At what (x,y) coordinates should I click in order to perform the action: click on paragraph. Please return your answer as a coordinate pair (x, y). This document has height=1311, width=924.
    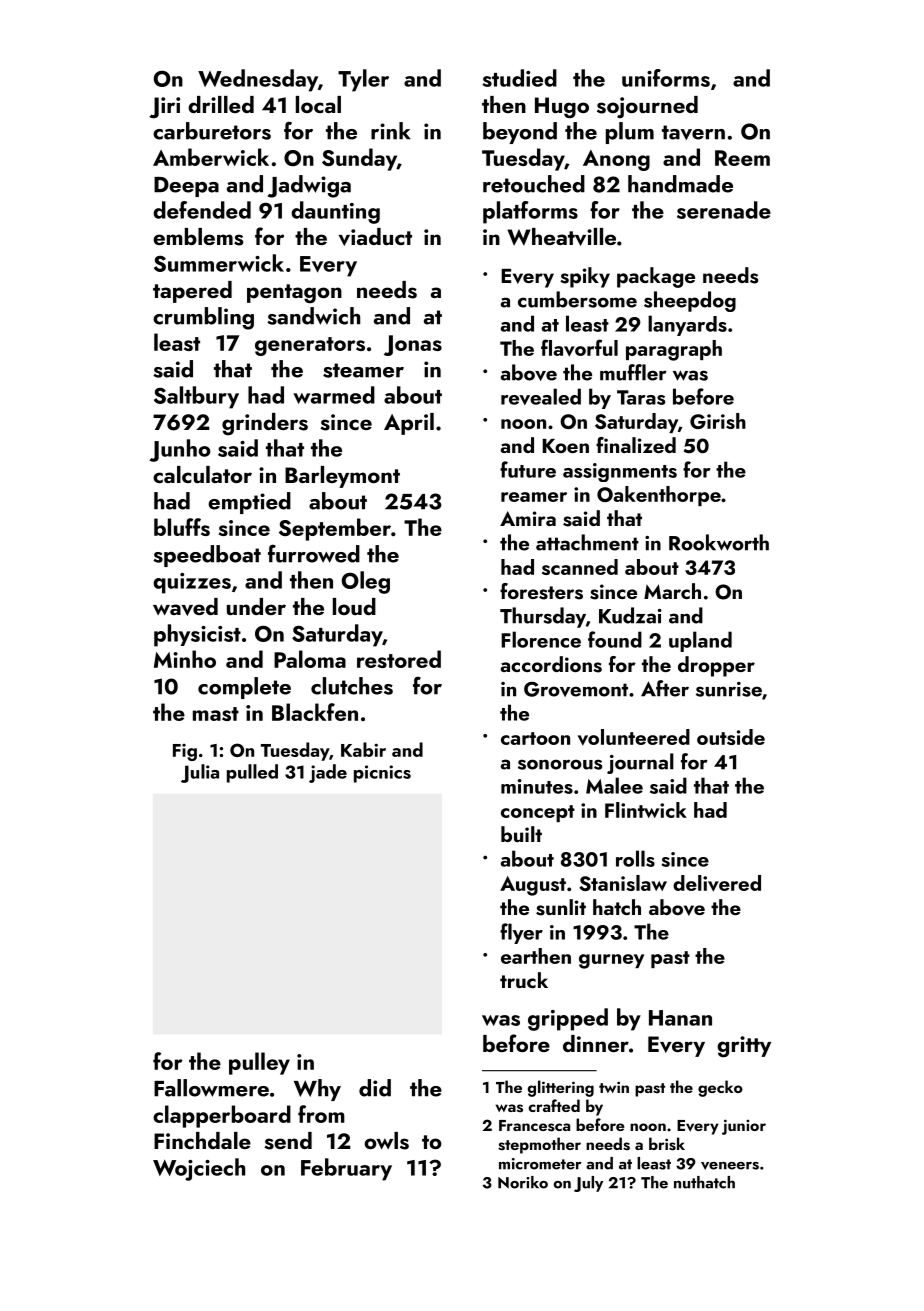
    Looking at the image, I should click on (674, 350).
